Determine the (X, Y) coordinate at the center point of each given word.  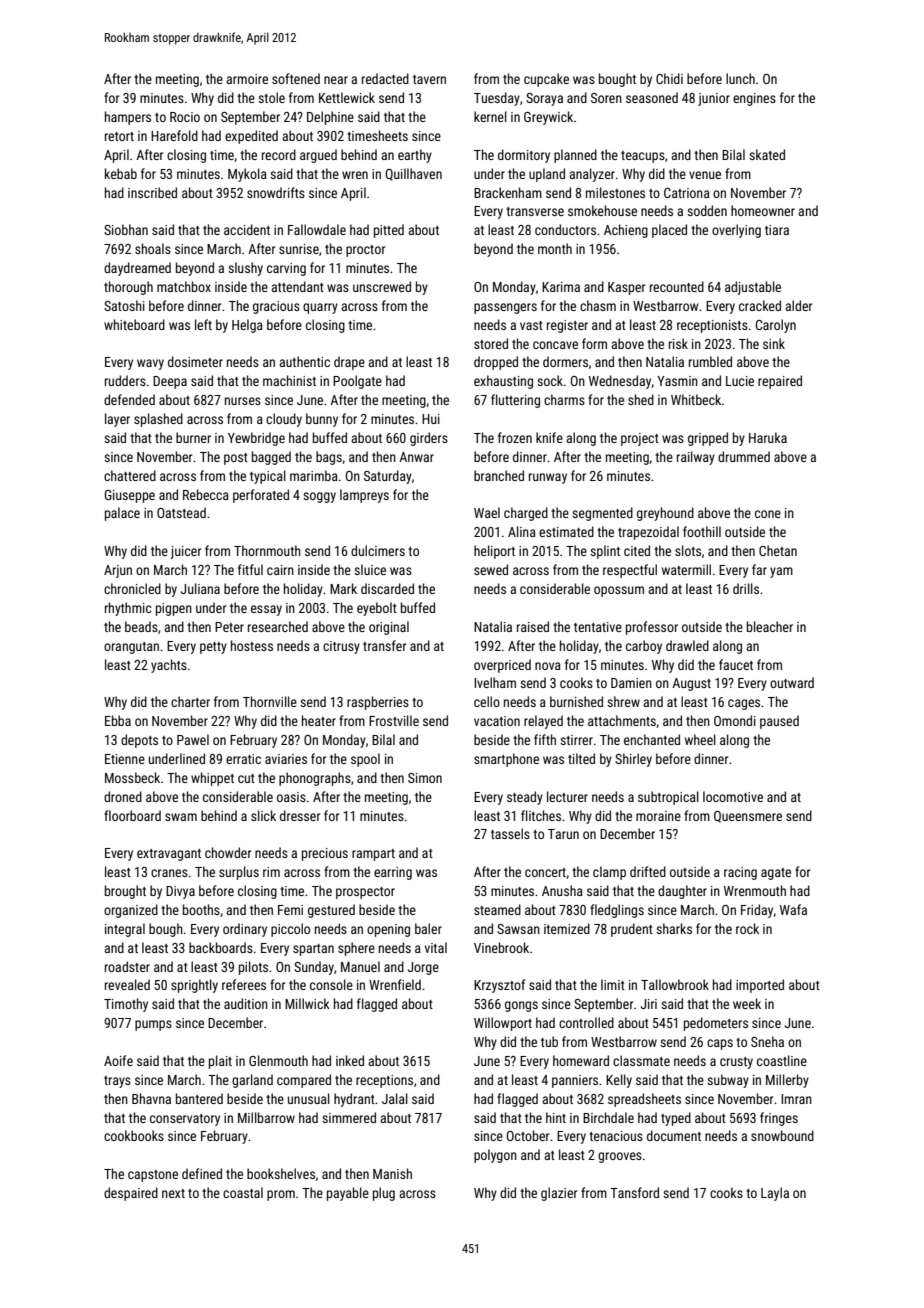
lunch (740, 78)
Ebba (118, 720)
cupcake (546, 80)
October (528, 1135)
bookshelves (281, 1173)
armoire (247, 79)
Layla (775, 1194)
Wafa (793, 909)
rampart (373, 855)
